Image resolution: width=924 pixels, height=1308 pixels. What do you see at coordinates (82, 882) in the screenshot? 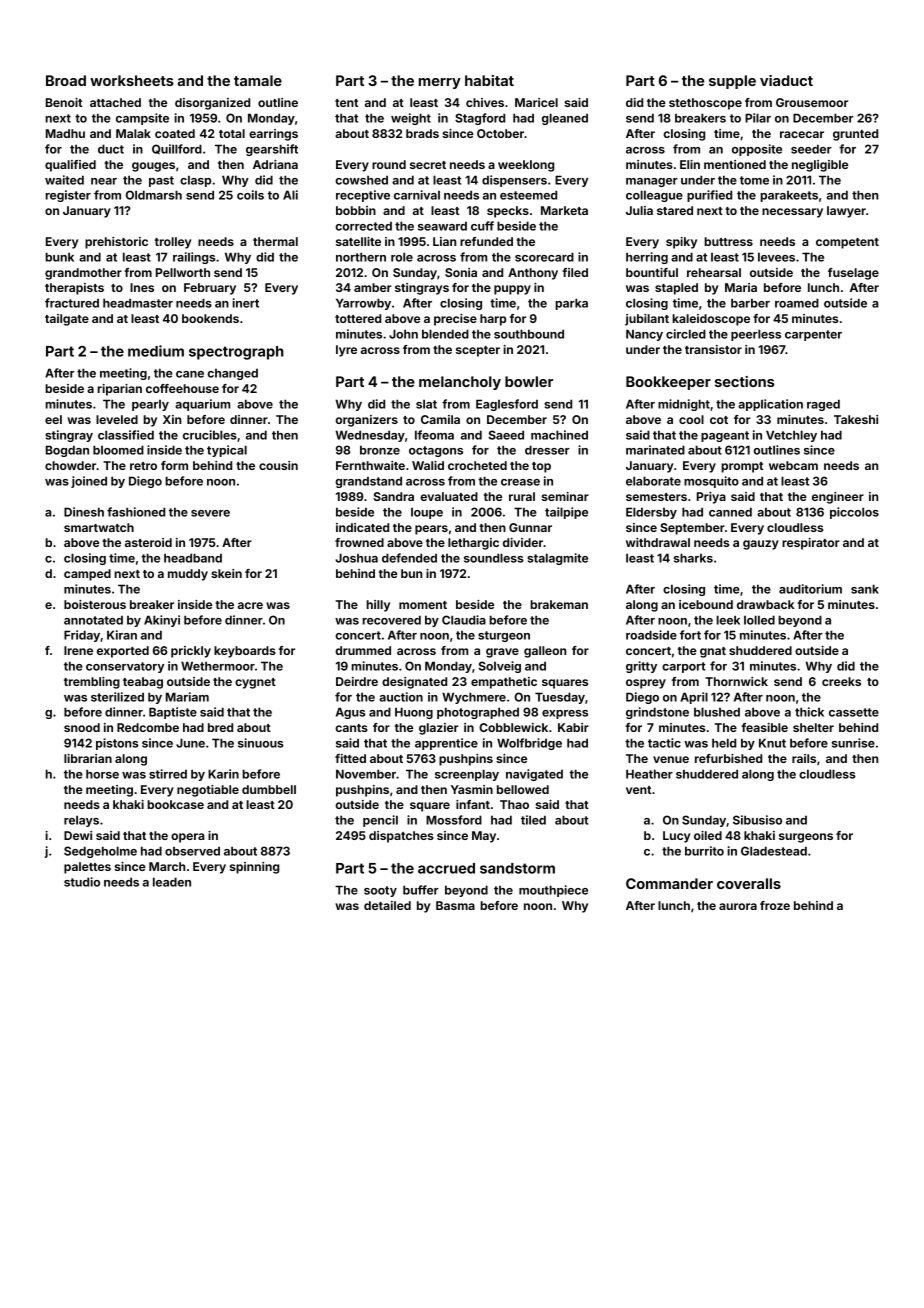
I see `studio` at bounding box center [82, 882].
